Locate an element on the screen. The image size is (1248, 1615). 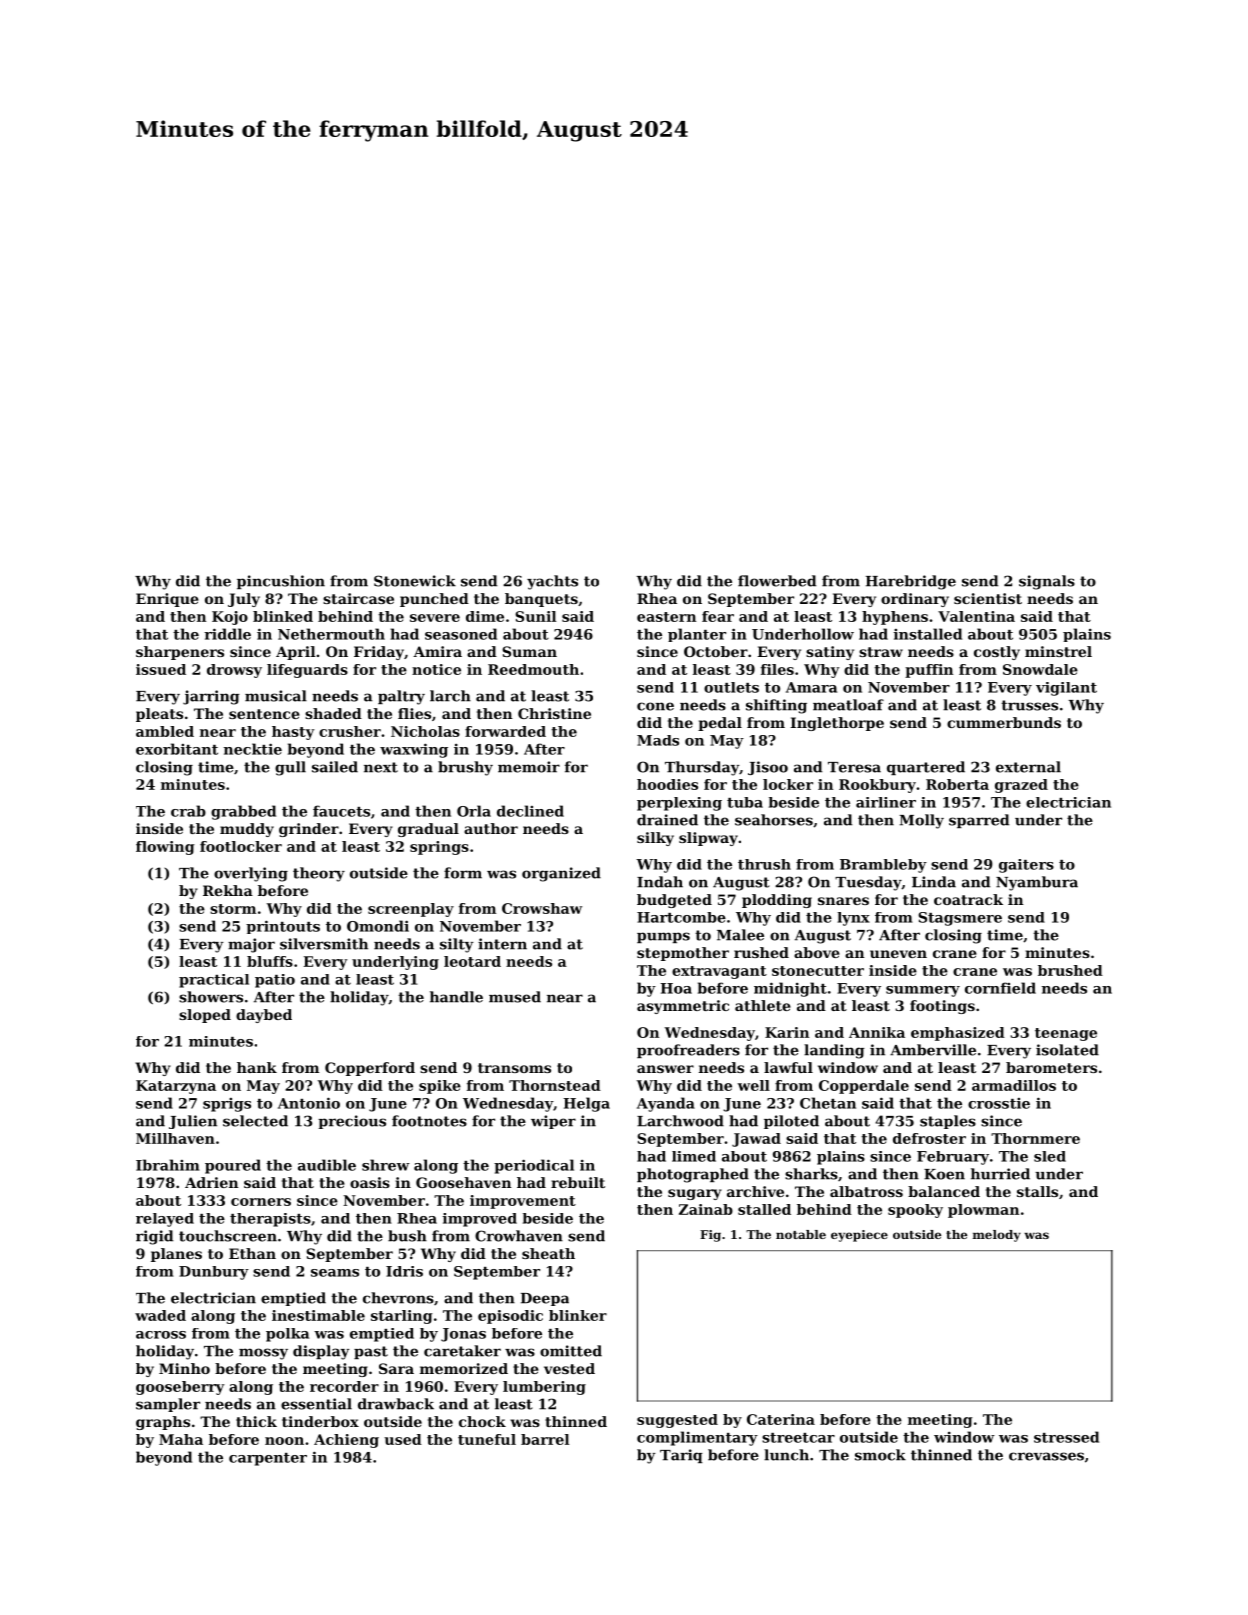
stalls is located at coordinates (1037, 1191).
